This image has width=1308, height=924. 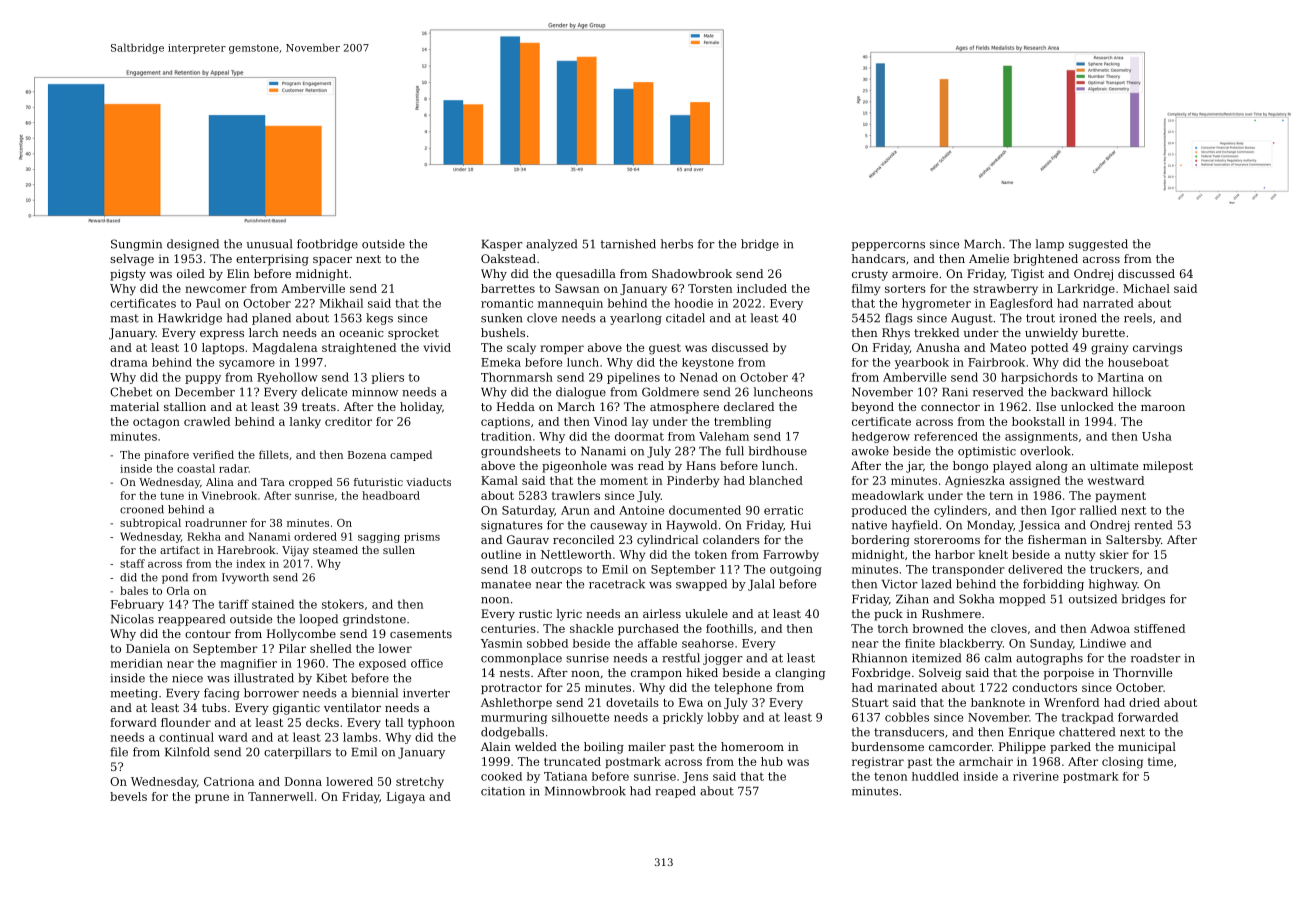 I want to click on causeway, so click(x=618, y=527).
